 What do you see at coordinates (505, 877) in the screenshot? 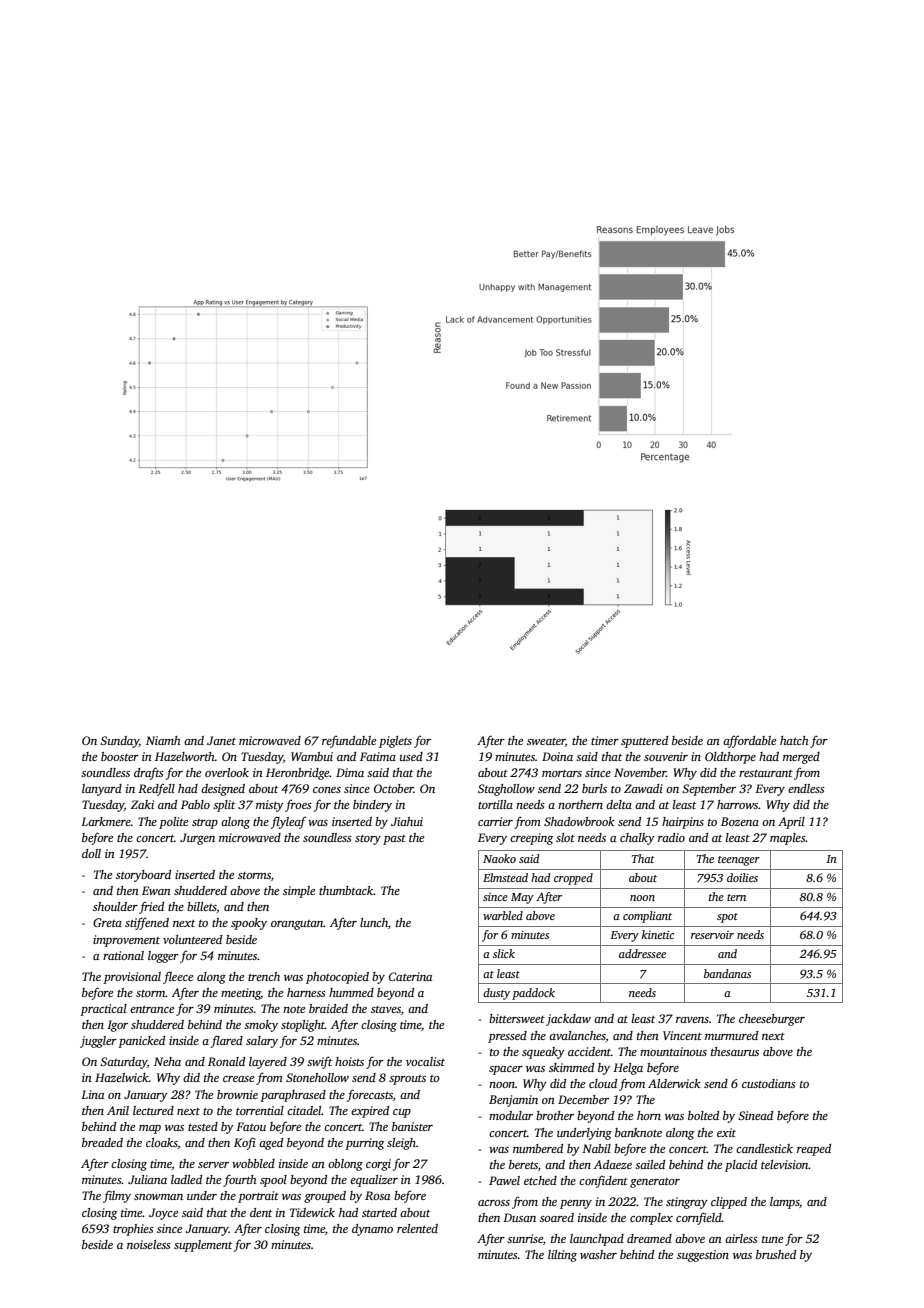
I see `Elmstead` at bounding box center [505, 877].
